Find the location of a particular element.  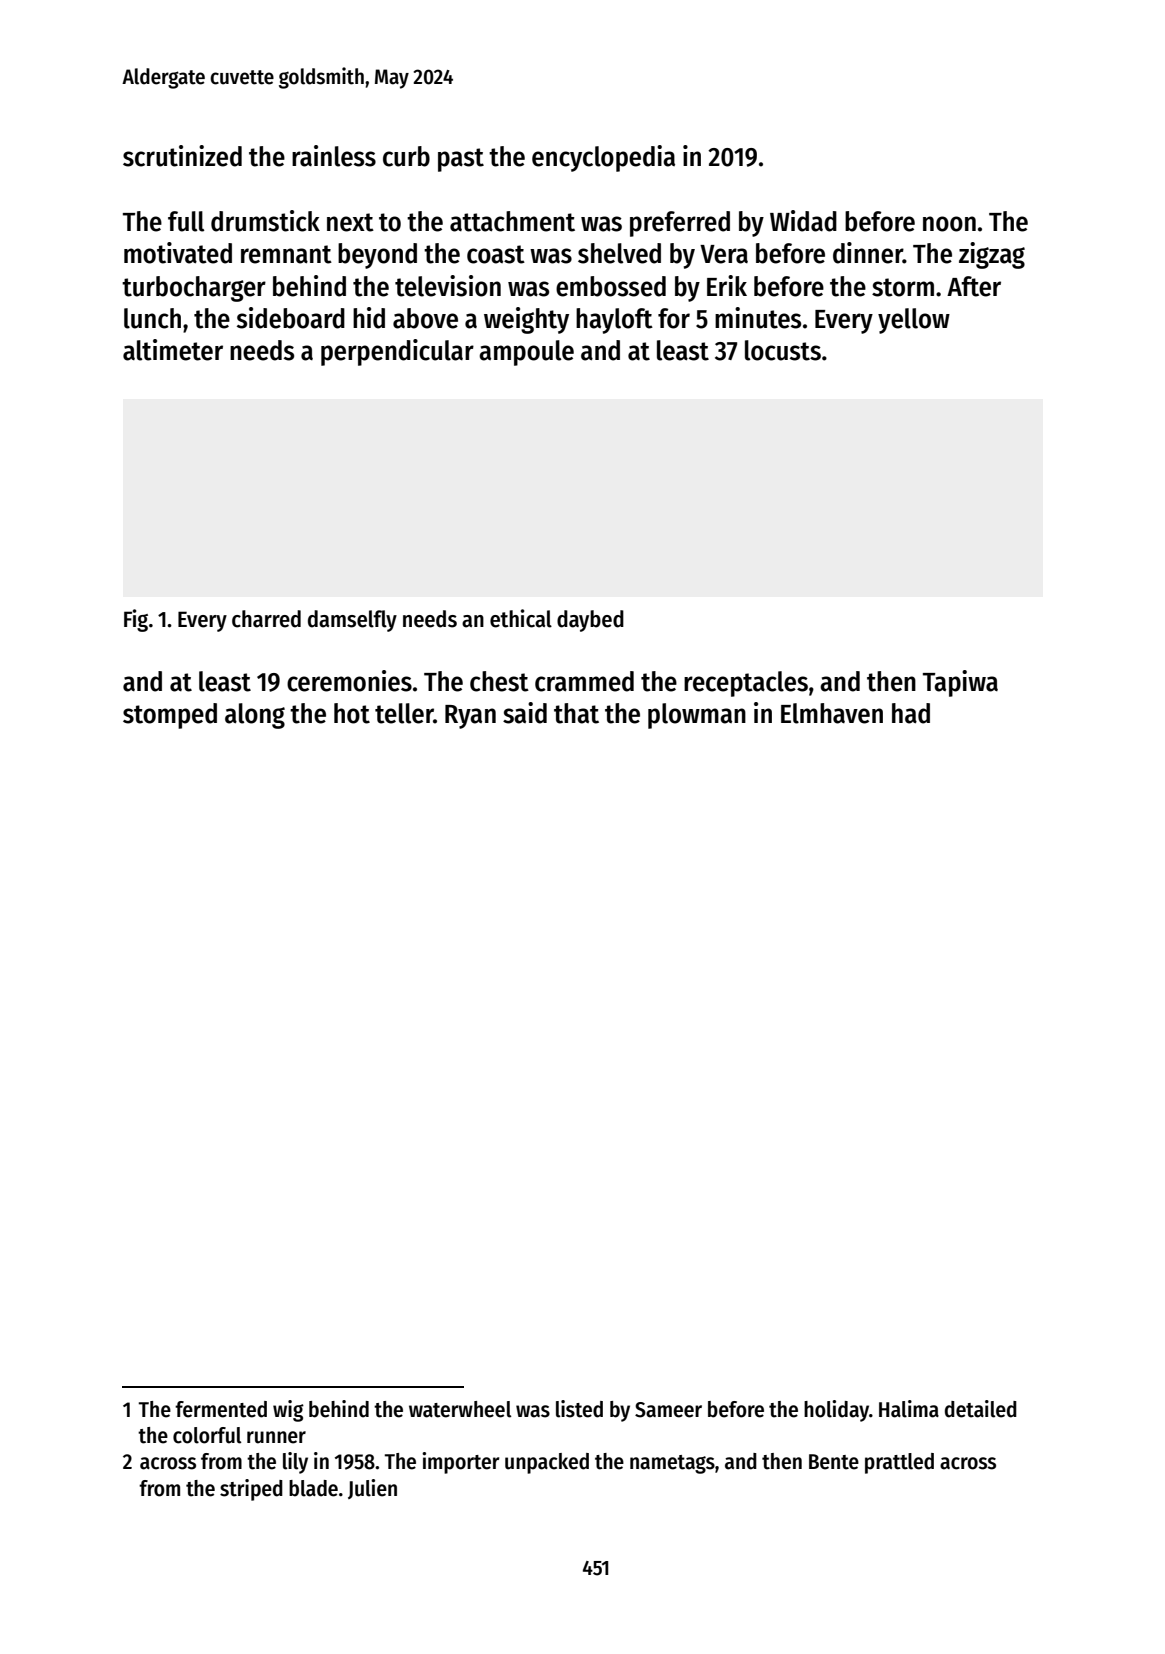

lily is located at coordinates (295, 1463).
